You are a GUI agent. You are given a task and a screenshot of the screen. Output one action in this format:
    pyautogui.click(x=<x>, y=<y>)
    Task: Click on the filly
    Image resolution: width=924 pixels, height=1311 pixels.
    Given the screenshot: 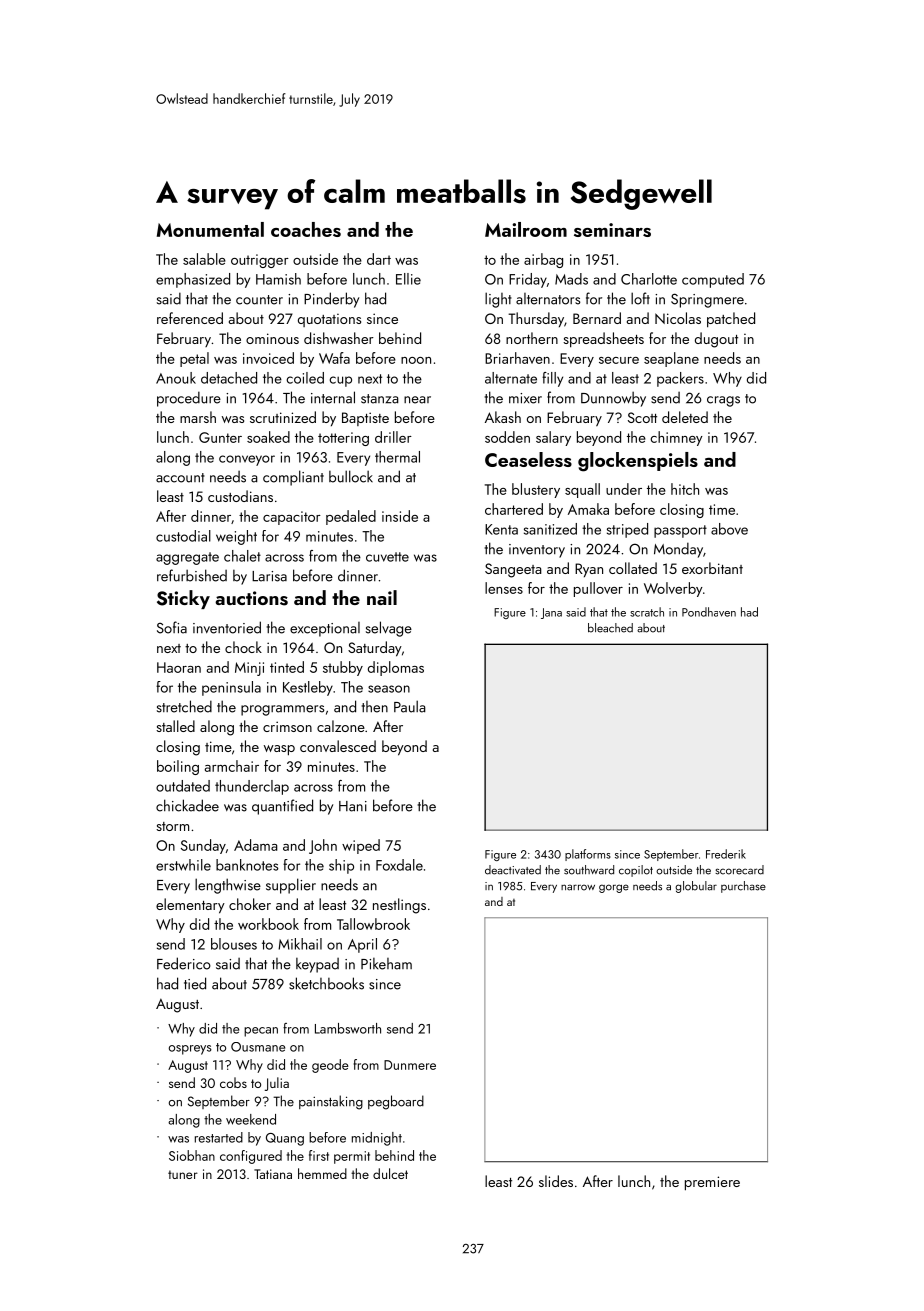 What is the action you would take?
    pyautogui.click(x=552, y=379)
